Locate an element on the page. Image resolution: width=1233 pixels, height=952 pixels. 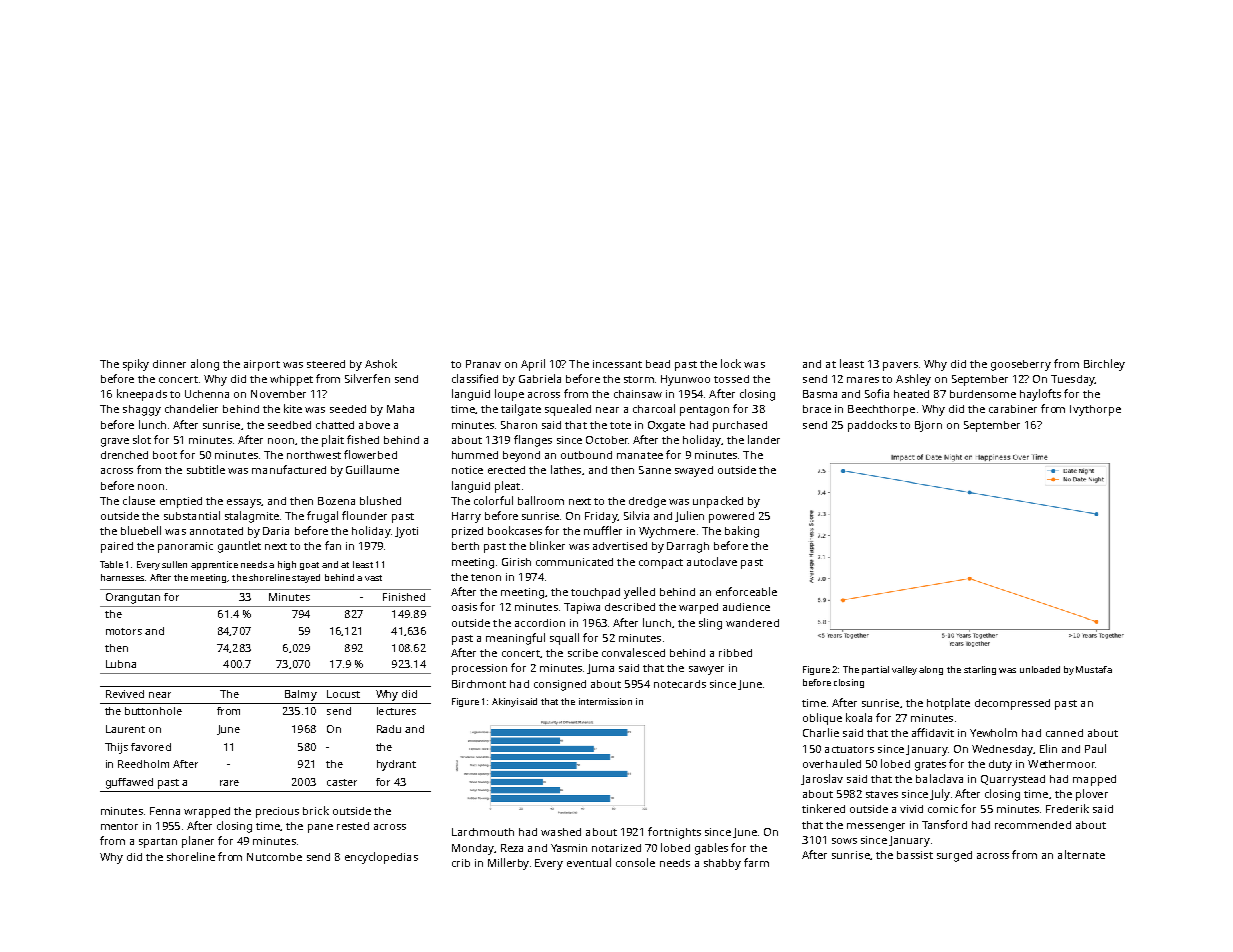
Lubna is located at coordinates (121, 664).
